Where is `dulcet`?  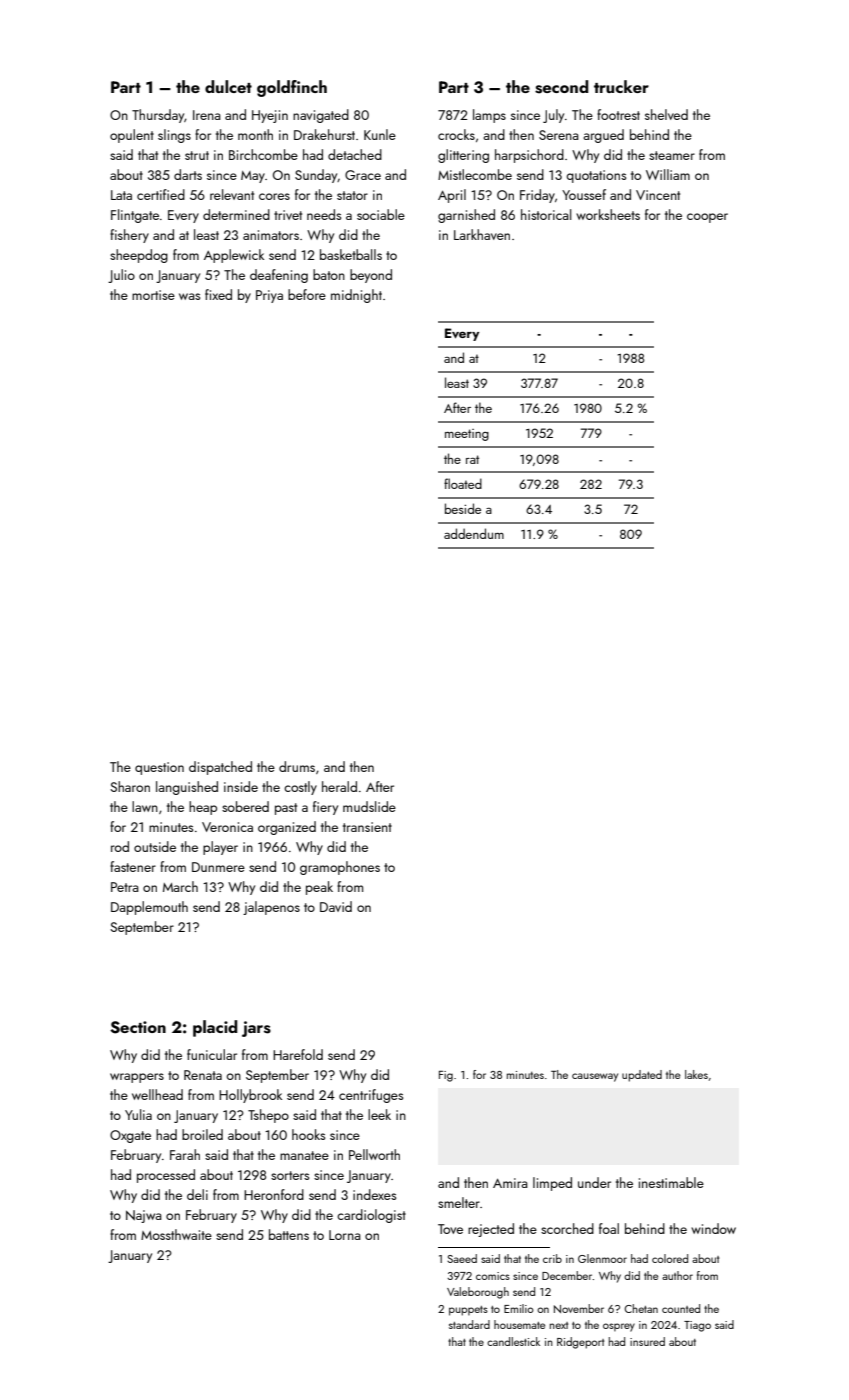
dulcet is located at coordinates (228, 86).
